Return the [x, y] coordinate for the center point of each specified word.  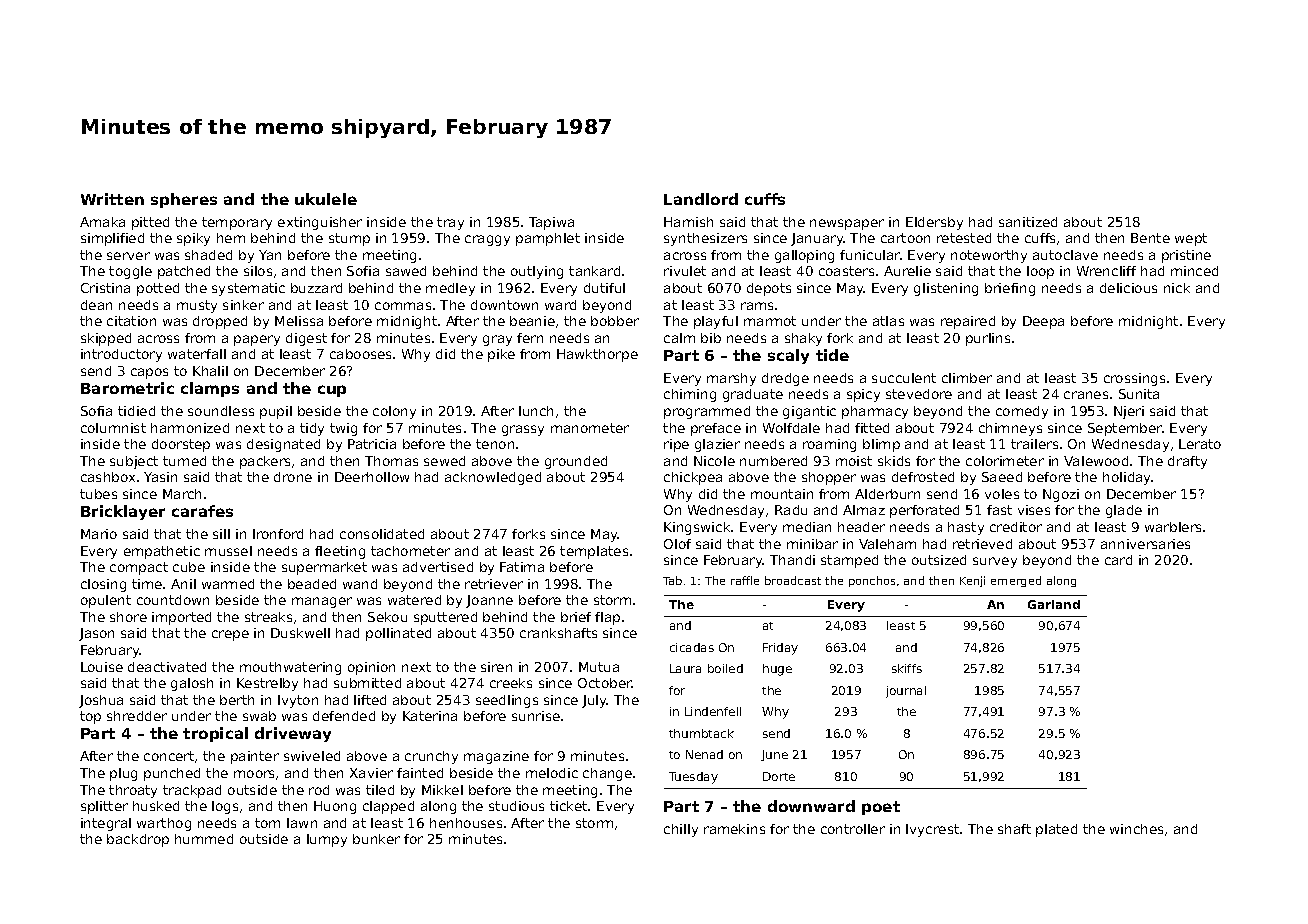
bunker [376, 839]
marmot [770, 321]
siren [496, 667]
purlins [988, 339]
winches [1136, 829]
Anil [183, 584]
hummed [204, 839]
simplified [112, 239]
